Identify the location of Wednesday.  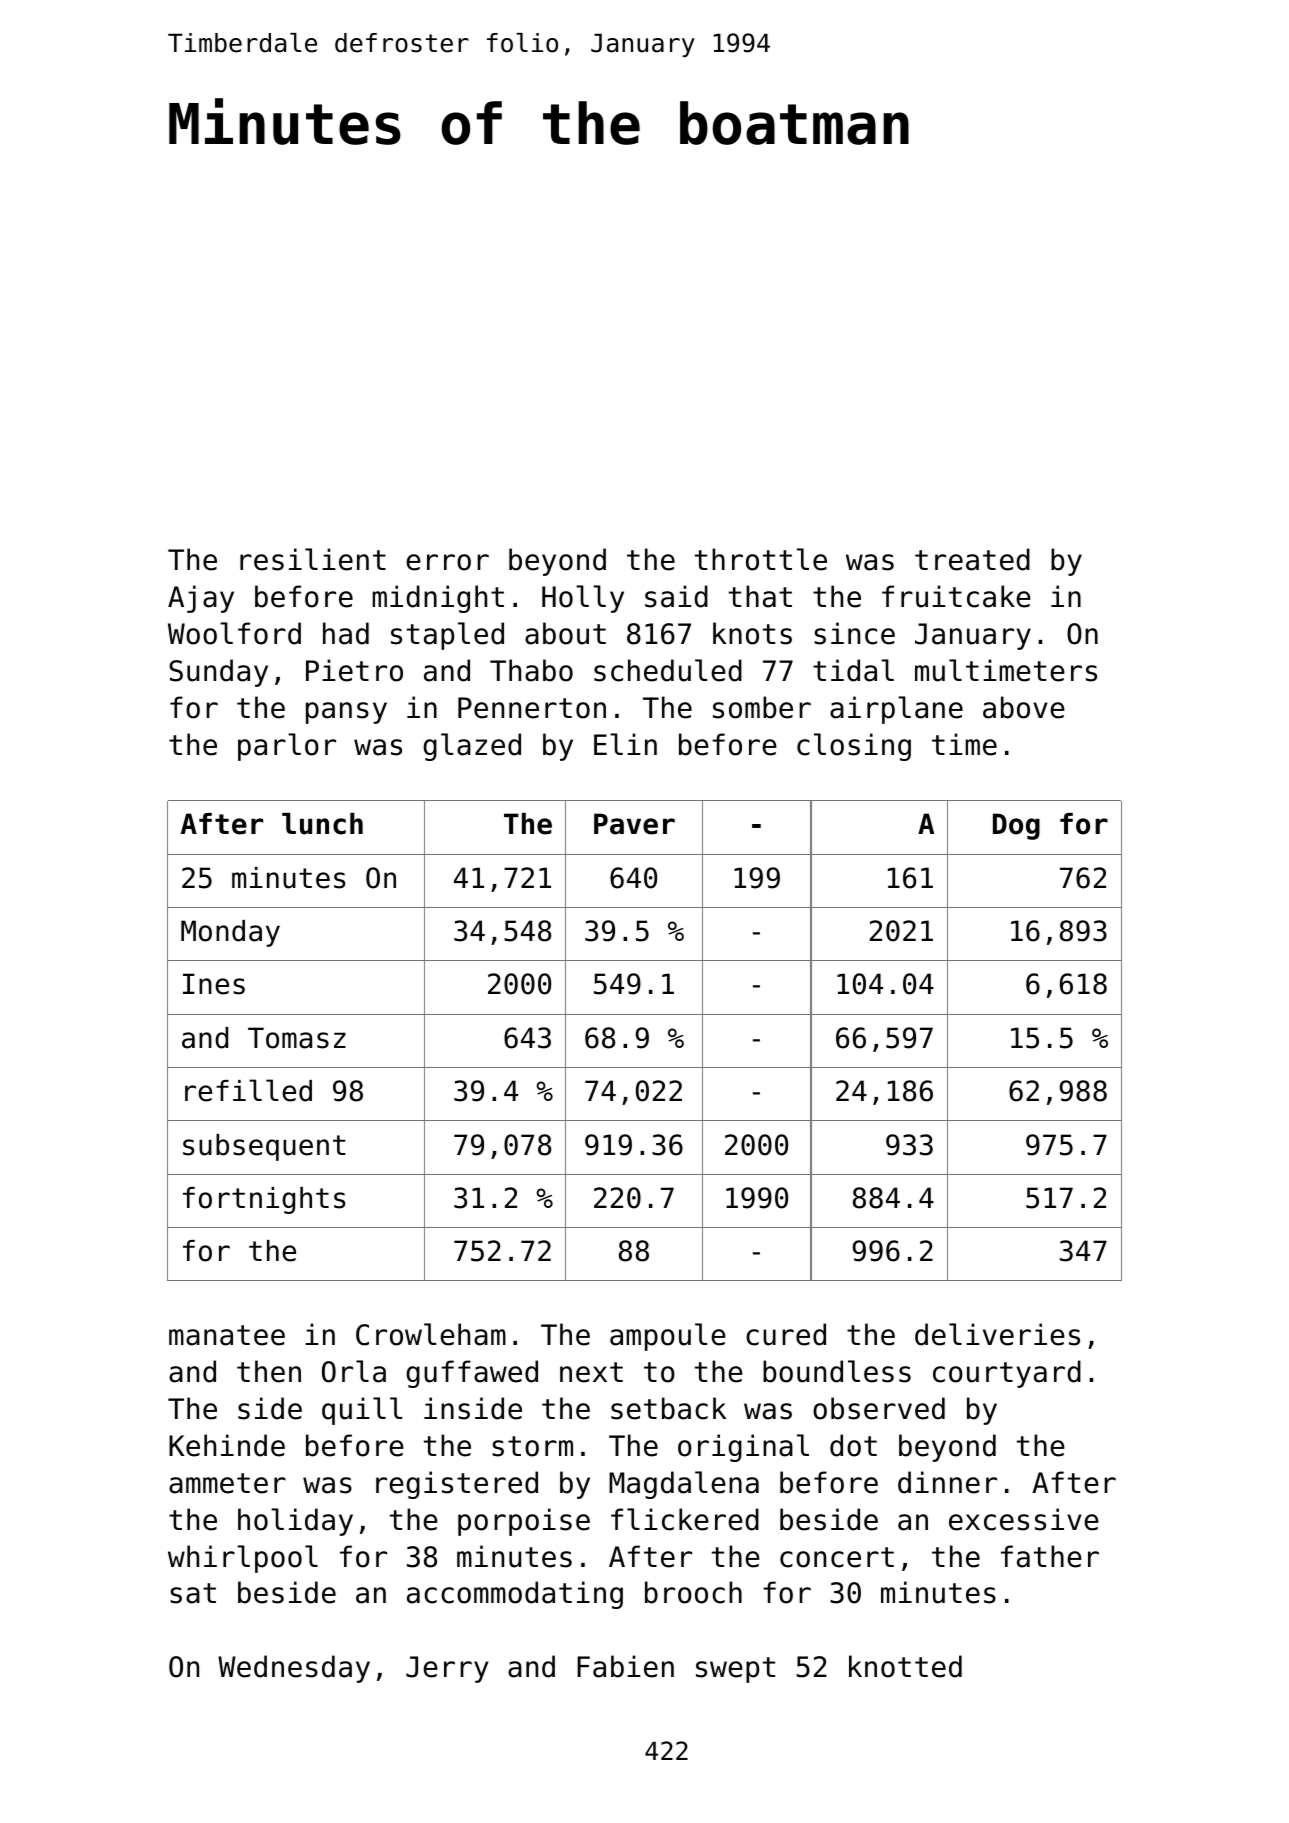
(294, 1669).
